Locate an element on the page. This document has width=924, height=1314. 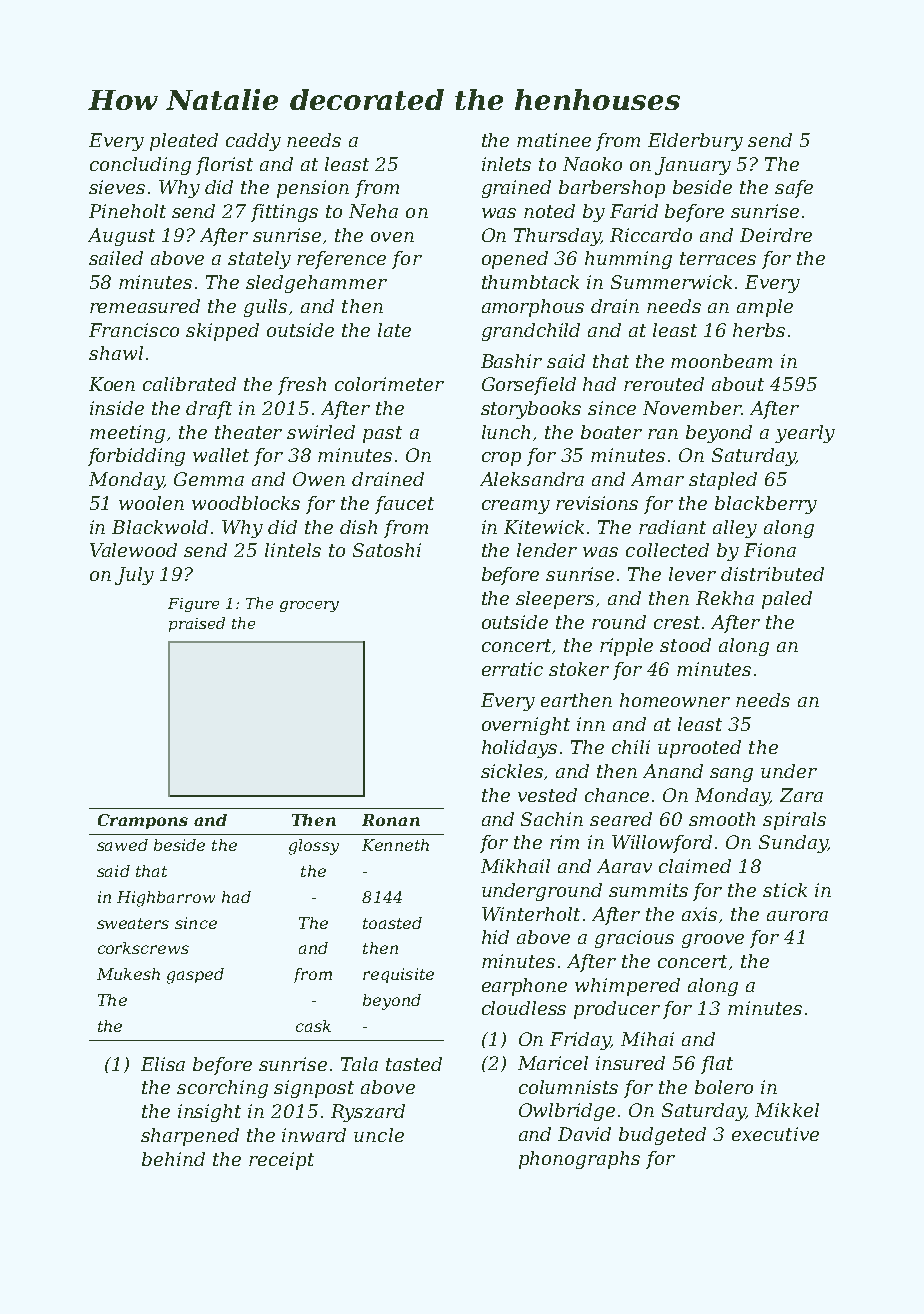
faucet is located at coordinates (404, 505).
